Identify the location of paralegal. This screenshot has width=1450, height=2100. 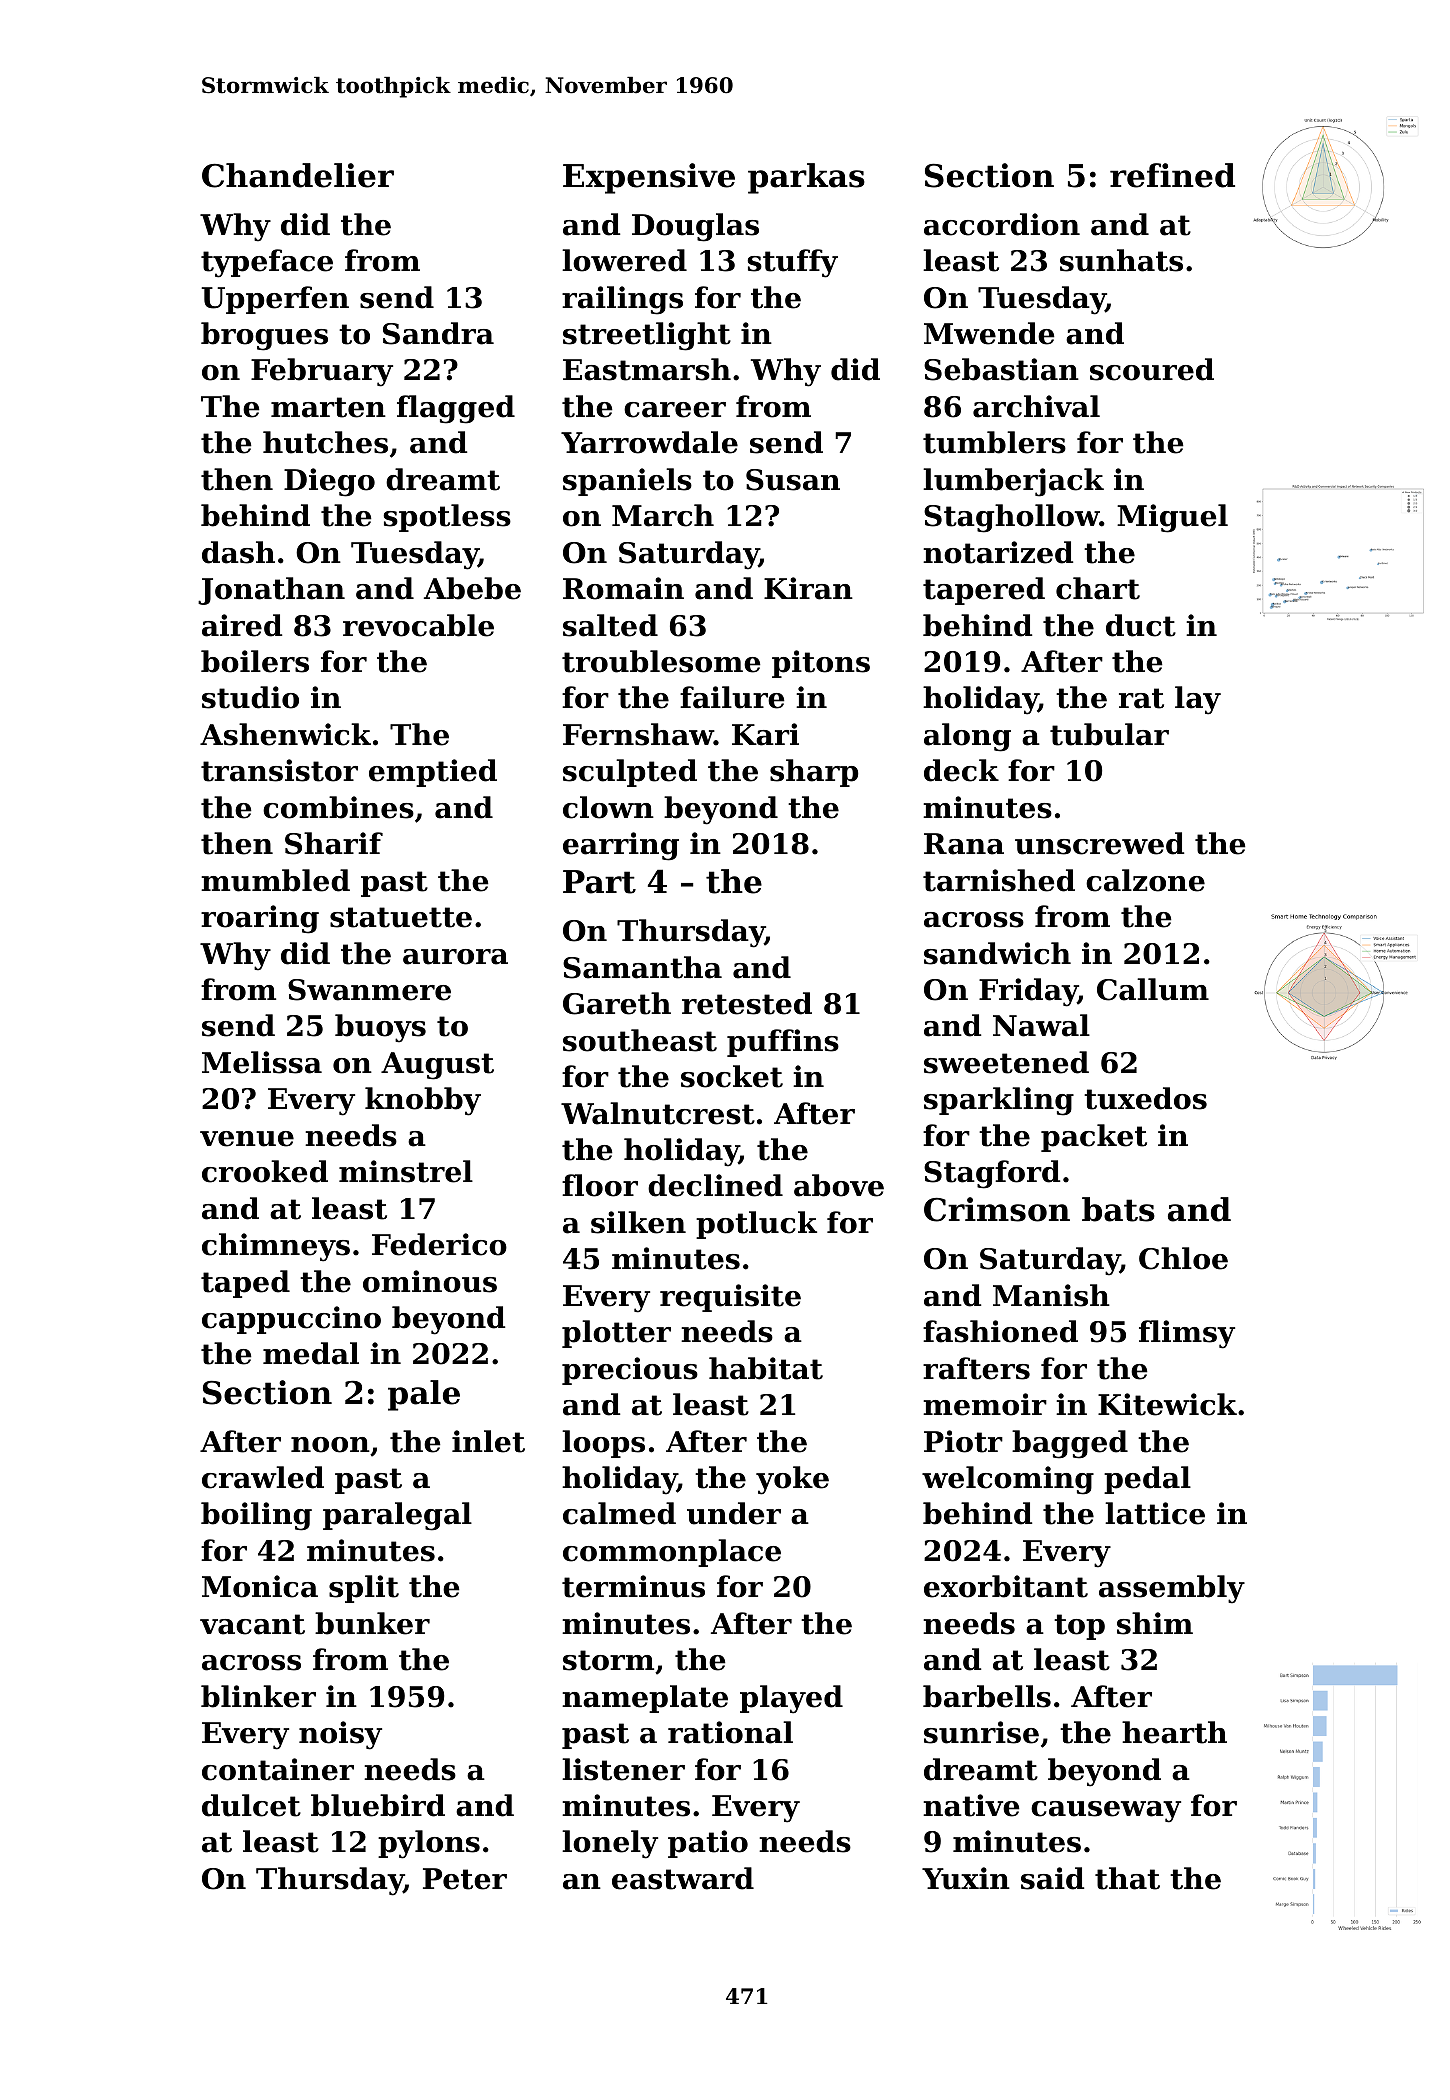
(397, 1516).
